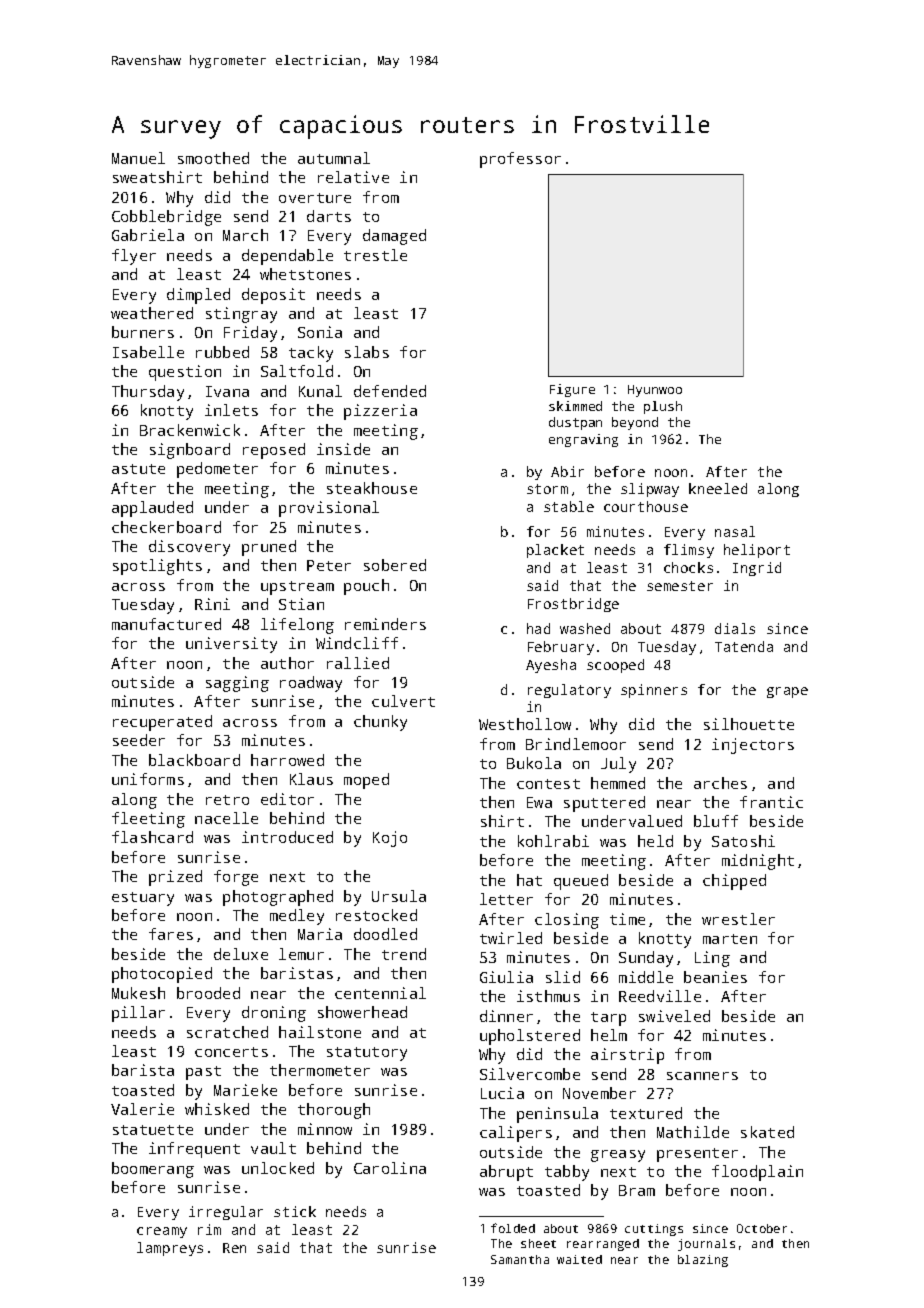  I want to click on Ingrid, so click(757, 569).
